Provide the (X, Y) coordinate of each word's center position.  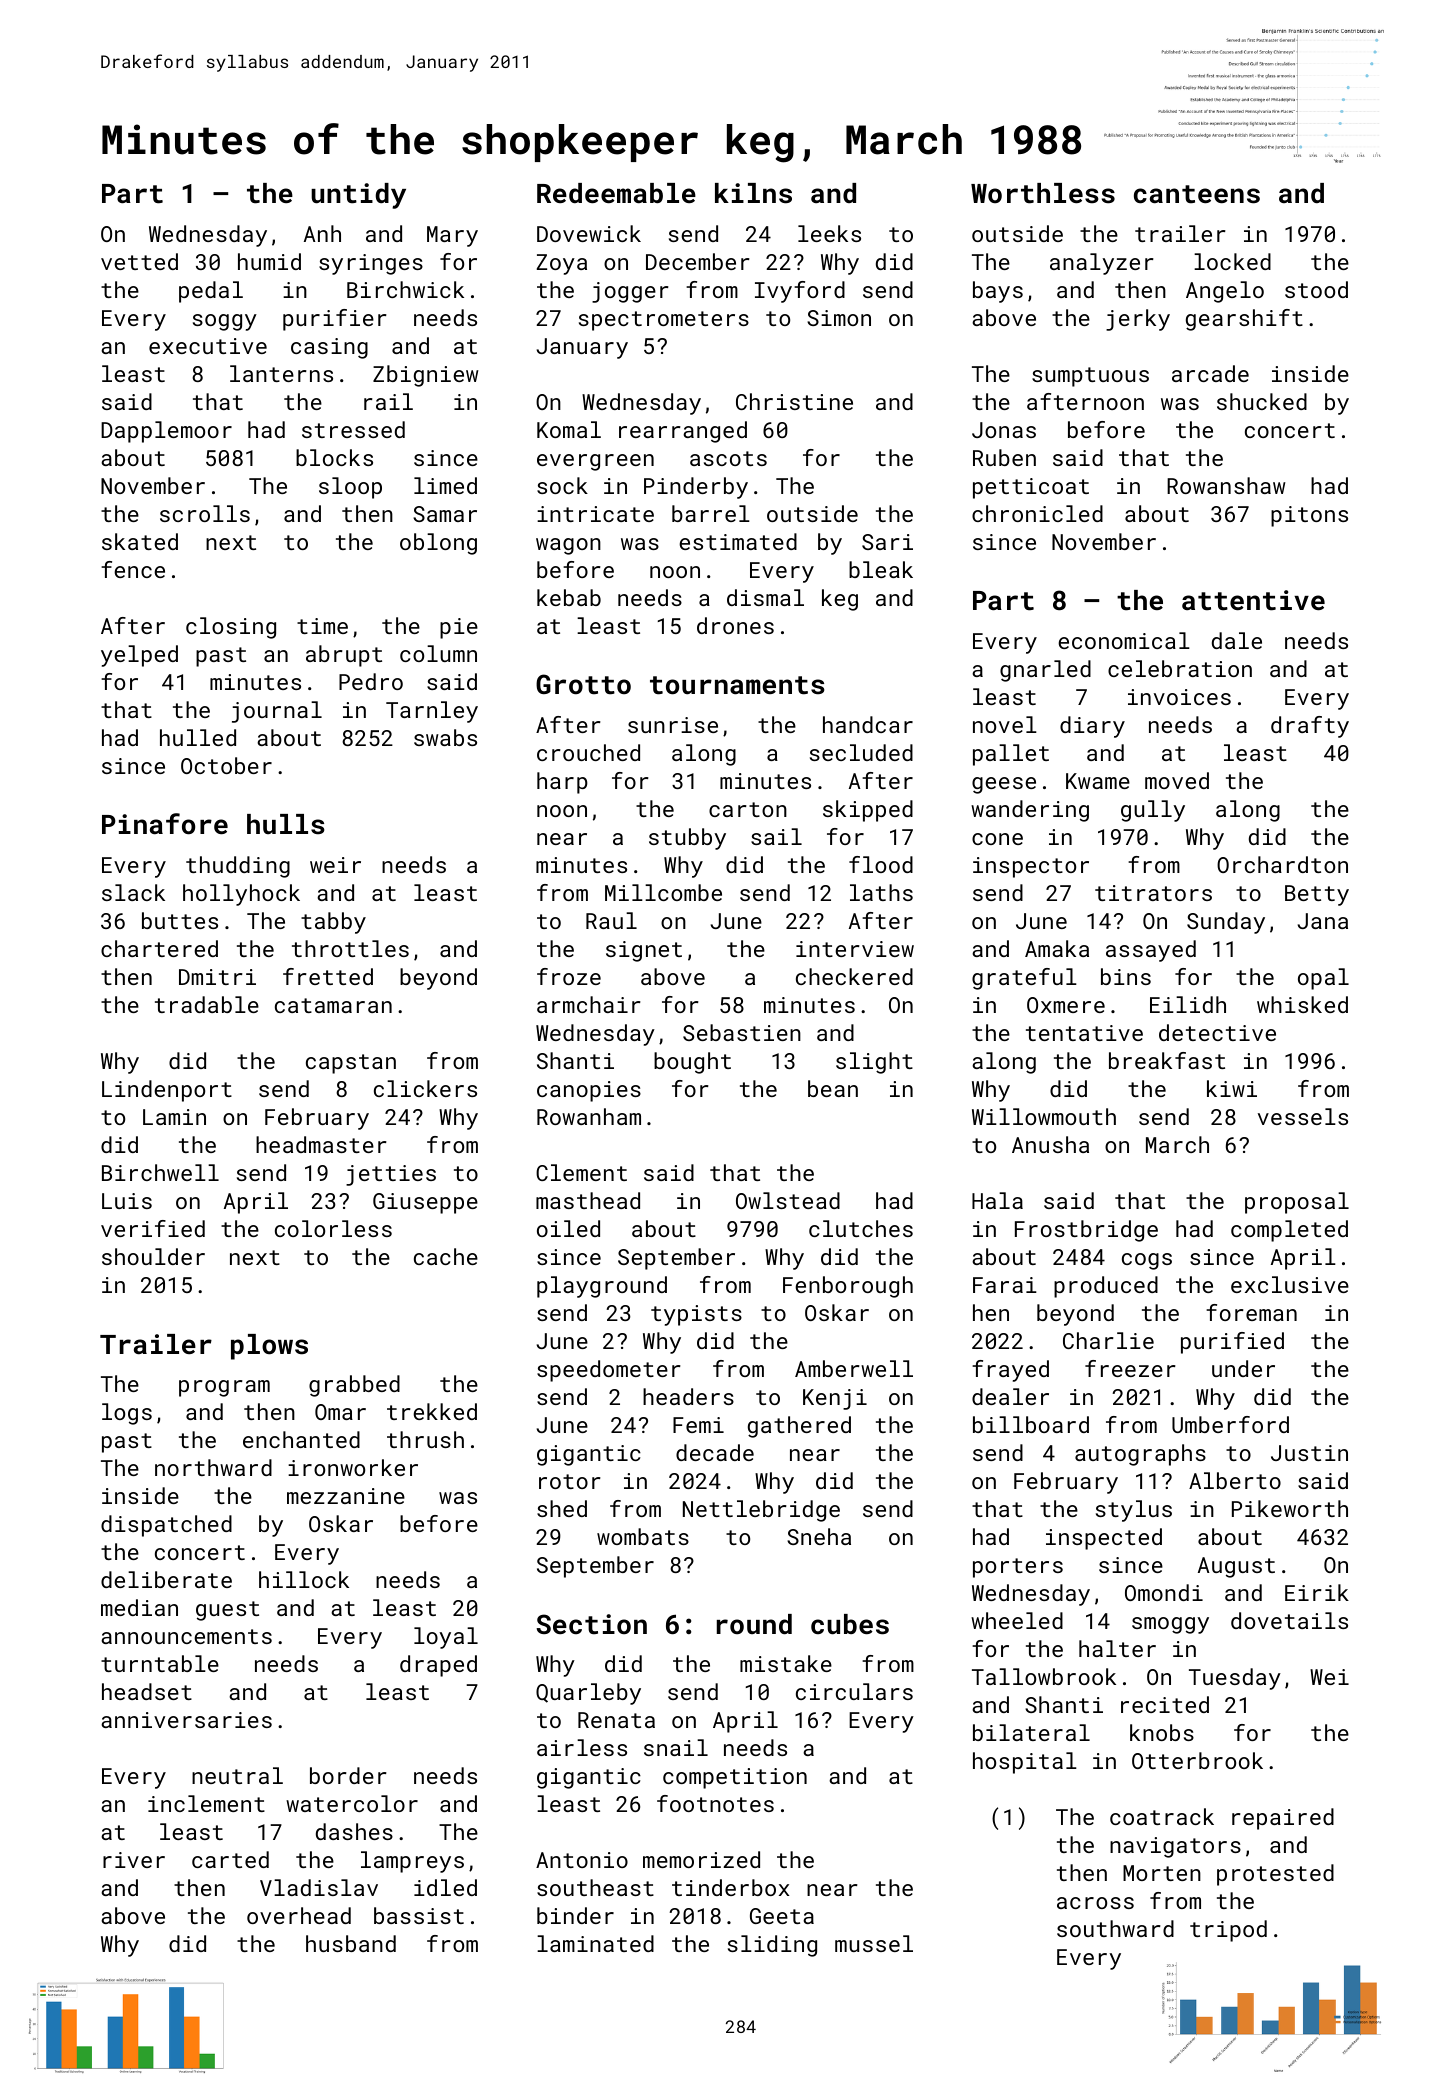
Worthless (1043, 193)
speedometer (609, 1371)
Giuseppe (425, 1203)
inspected (1104, 1539)
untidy (358, 196)
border (348, 1775)
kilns (753, 193)
